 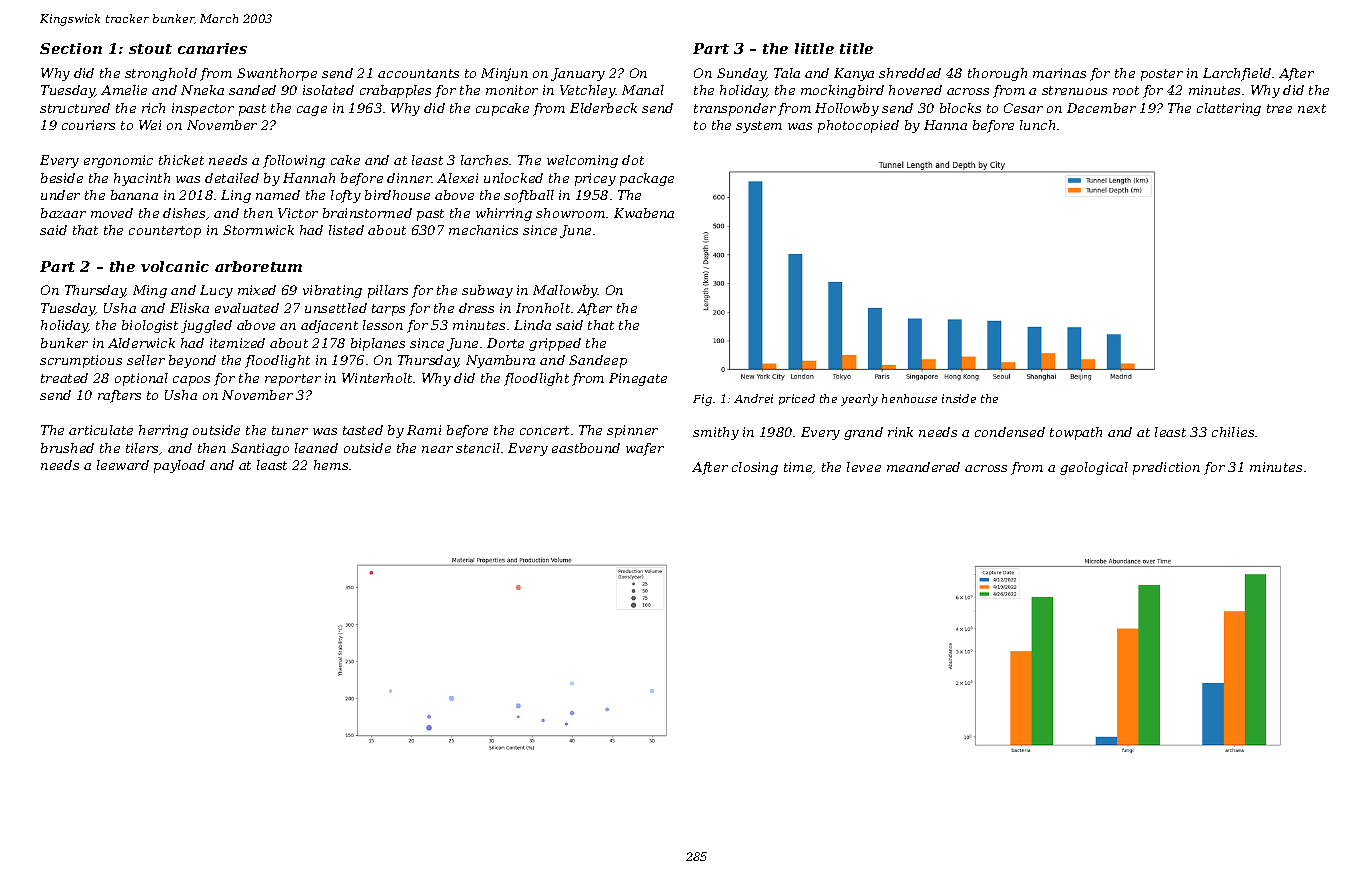 What do you see at coordinates (1166, 468) in the page?
I see `prediction` at bounding box center [1166, 468].
